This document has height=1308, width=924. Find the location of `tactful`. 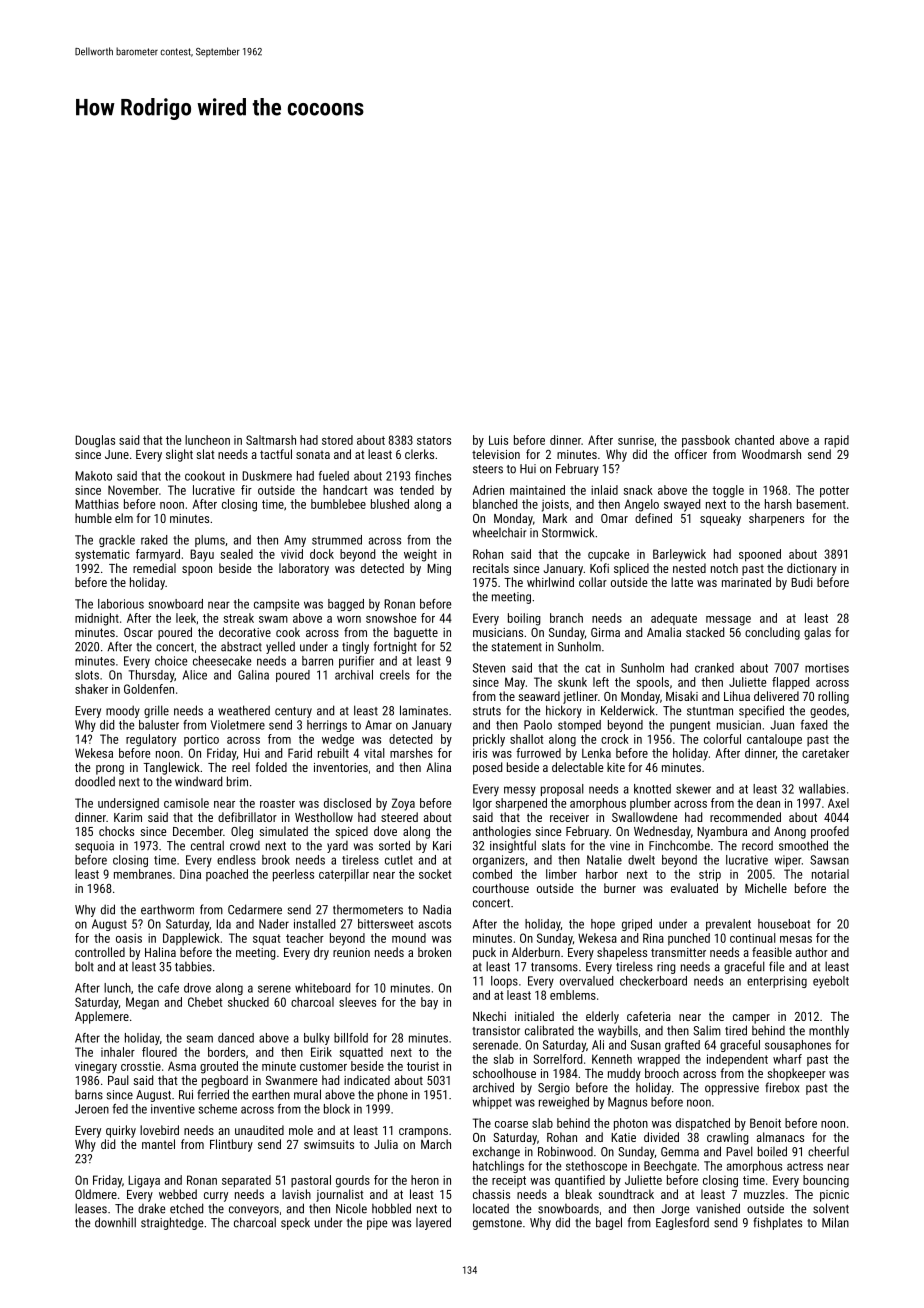

tactful is located at coordinates (276, 454).
